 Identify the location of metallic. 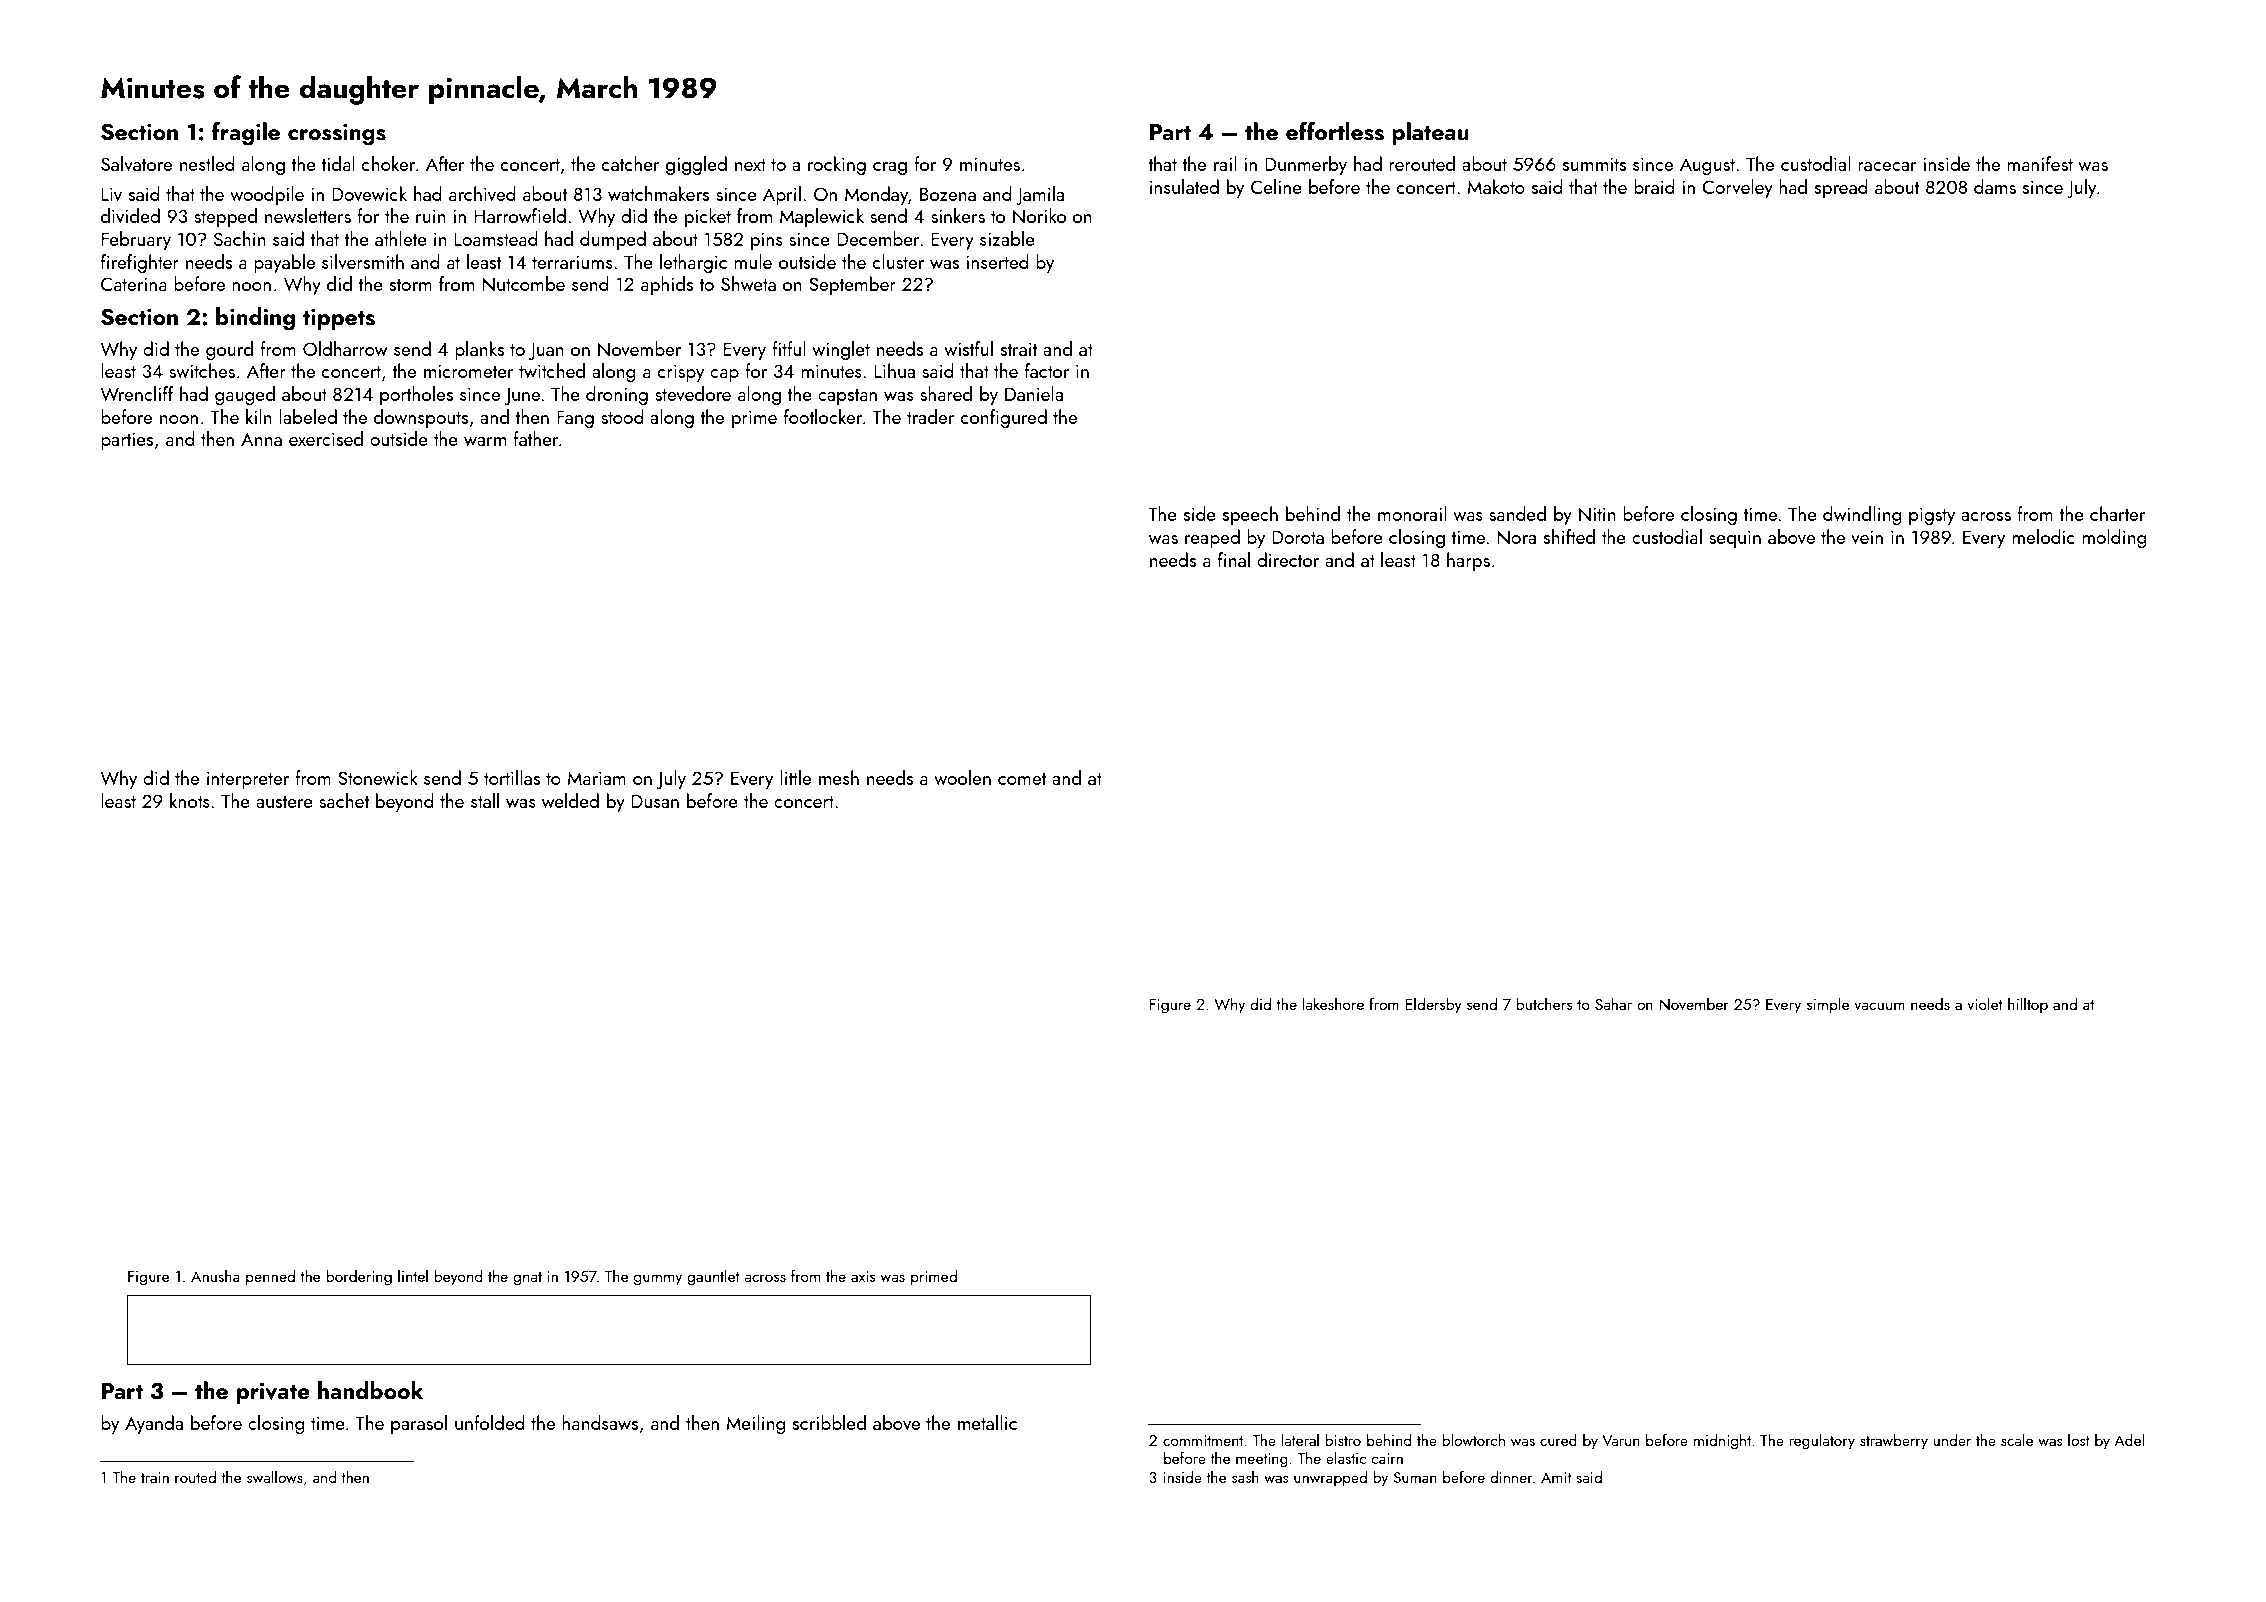
(987, 1422).
